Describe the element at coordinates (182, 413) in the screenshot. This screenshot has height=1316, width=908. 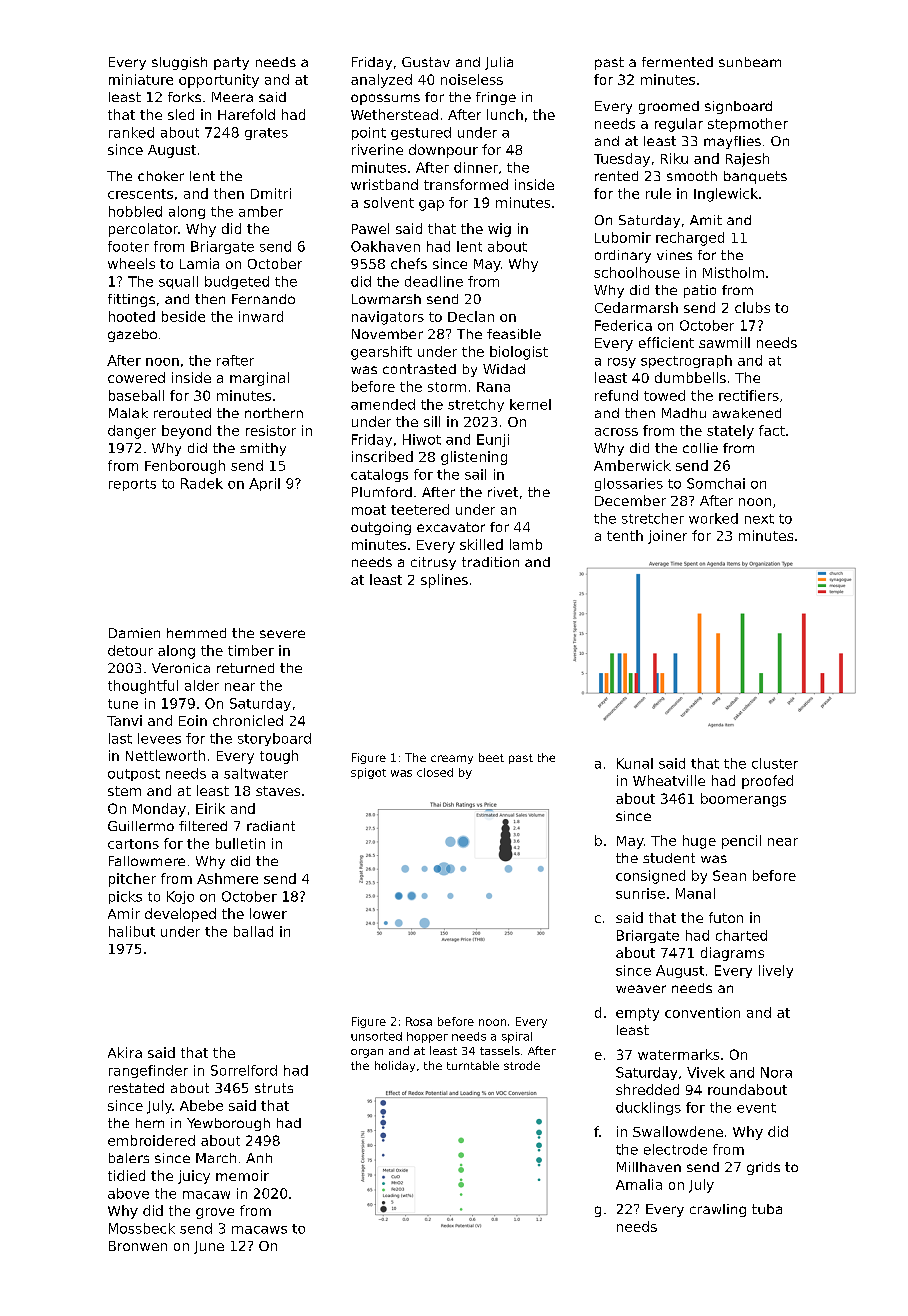
I see `rerouted` at that location.
